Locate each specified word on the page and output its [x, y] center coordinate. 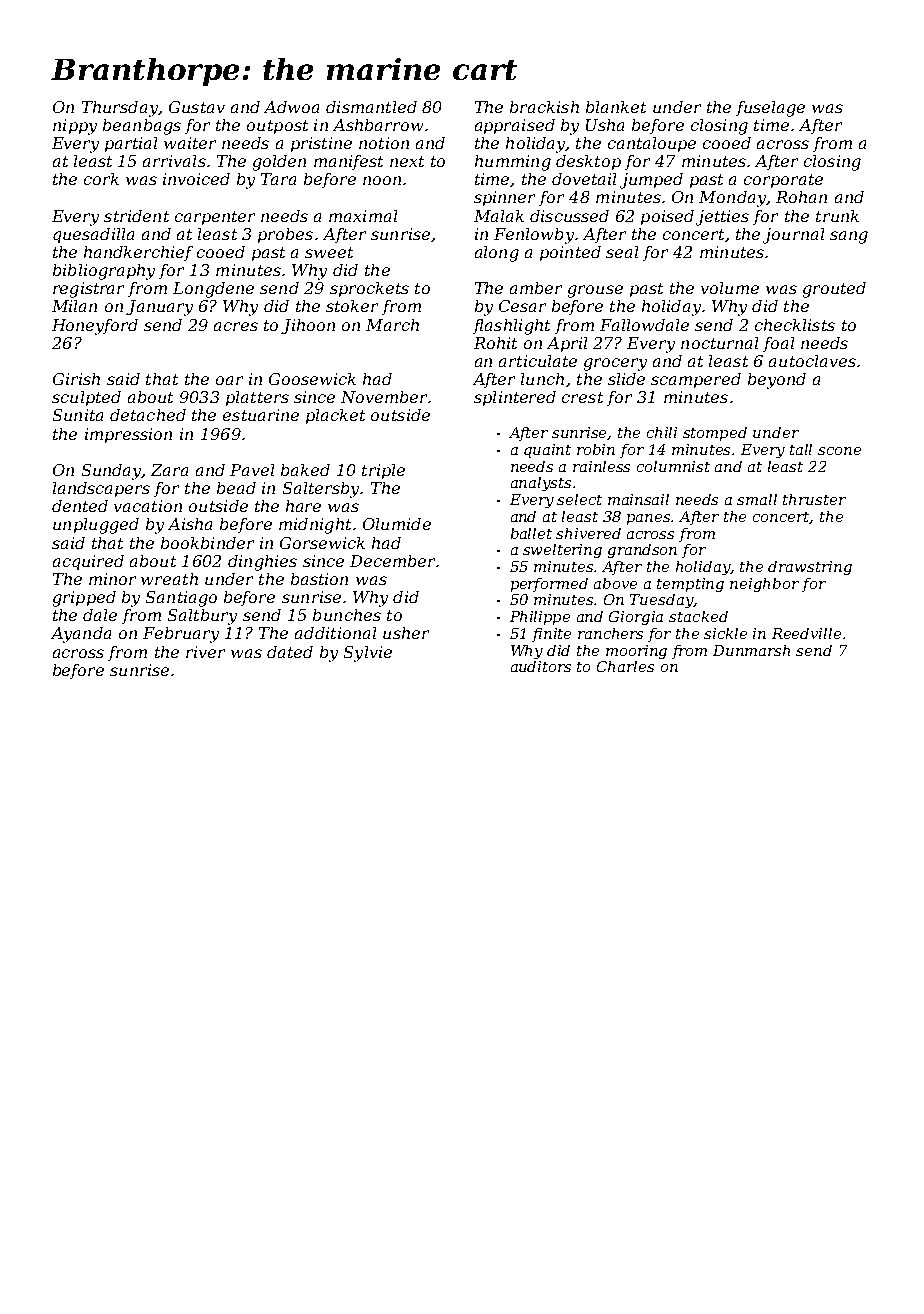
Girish [76, 379]
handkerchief [138, 253]
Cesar [522, 306]
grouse [595, 291]
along [497, 254]
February [181, 635]
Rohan [801, 197]
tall [801, 449]
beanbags [142, 127]
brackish [544, 107]
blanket [616, 107]
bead [236, 488]
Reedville [806, 633]
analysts [541, 484]
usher [406, 633]
